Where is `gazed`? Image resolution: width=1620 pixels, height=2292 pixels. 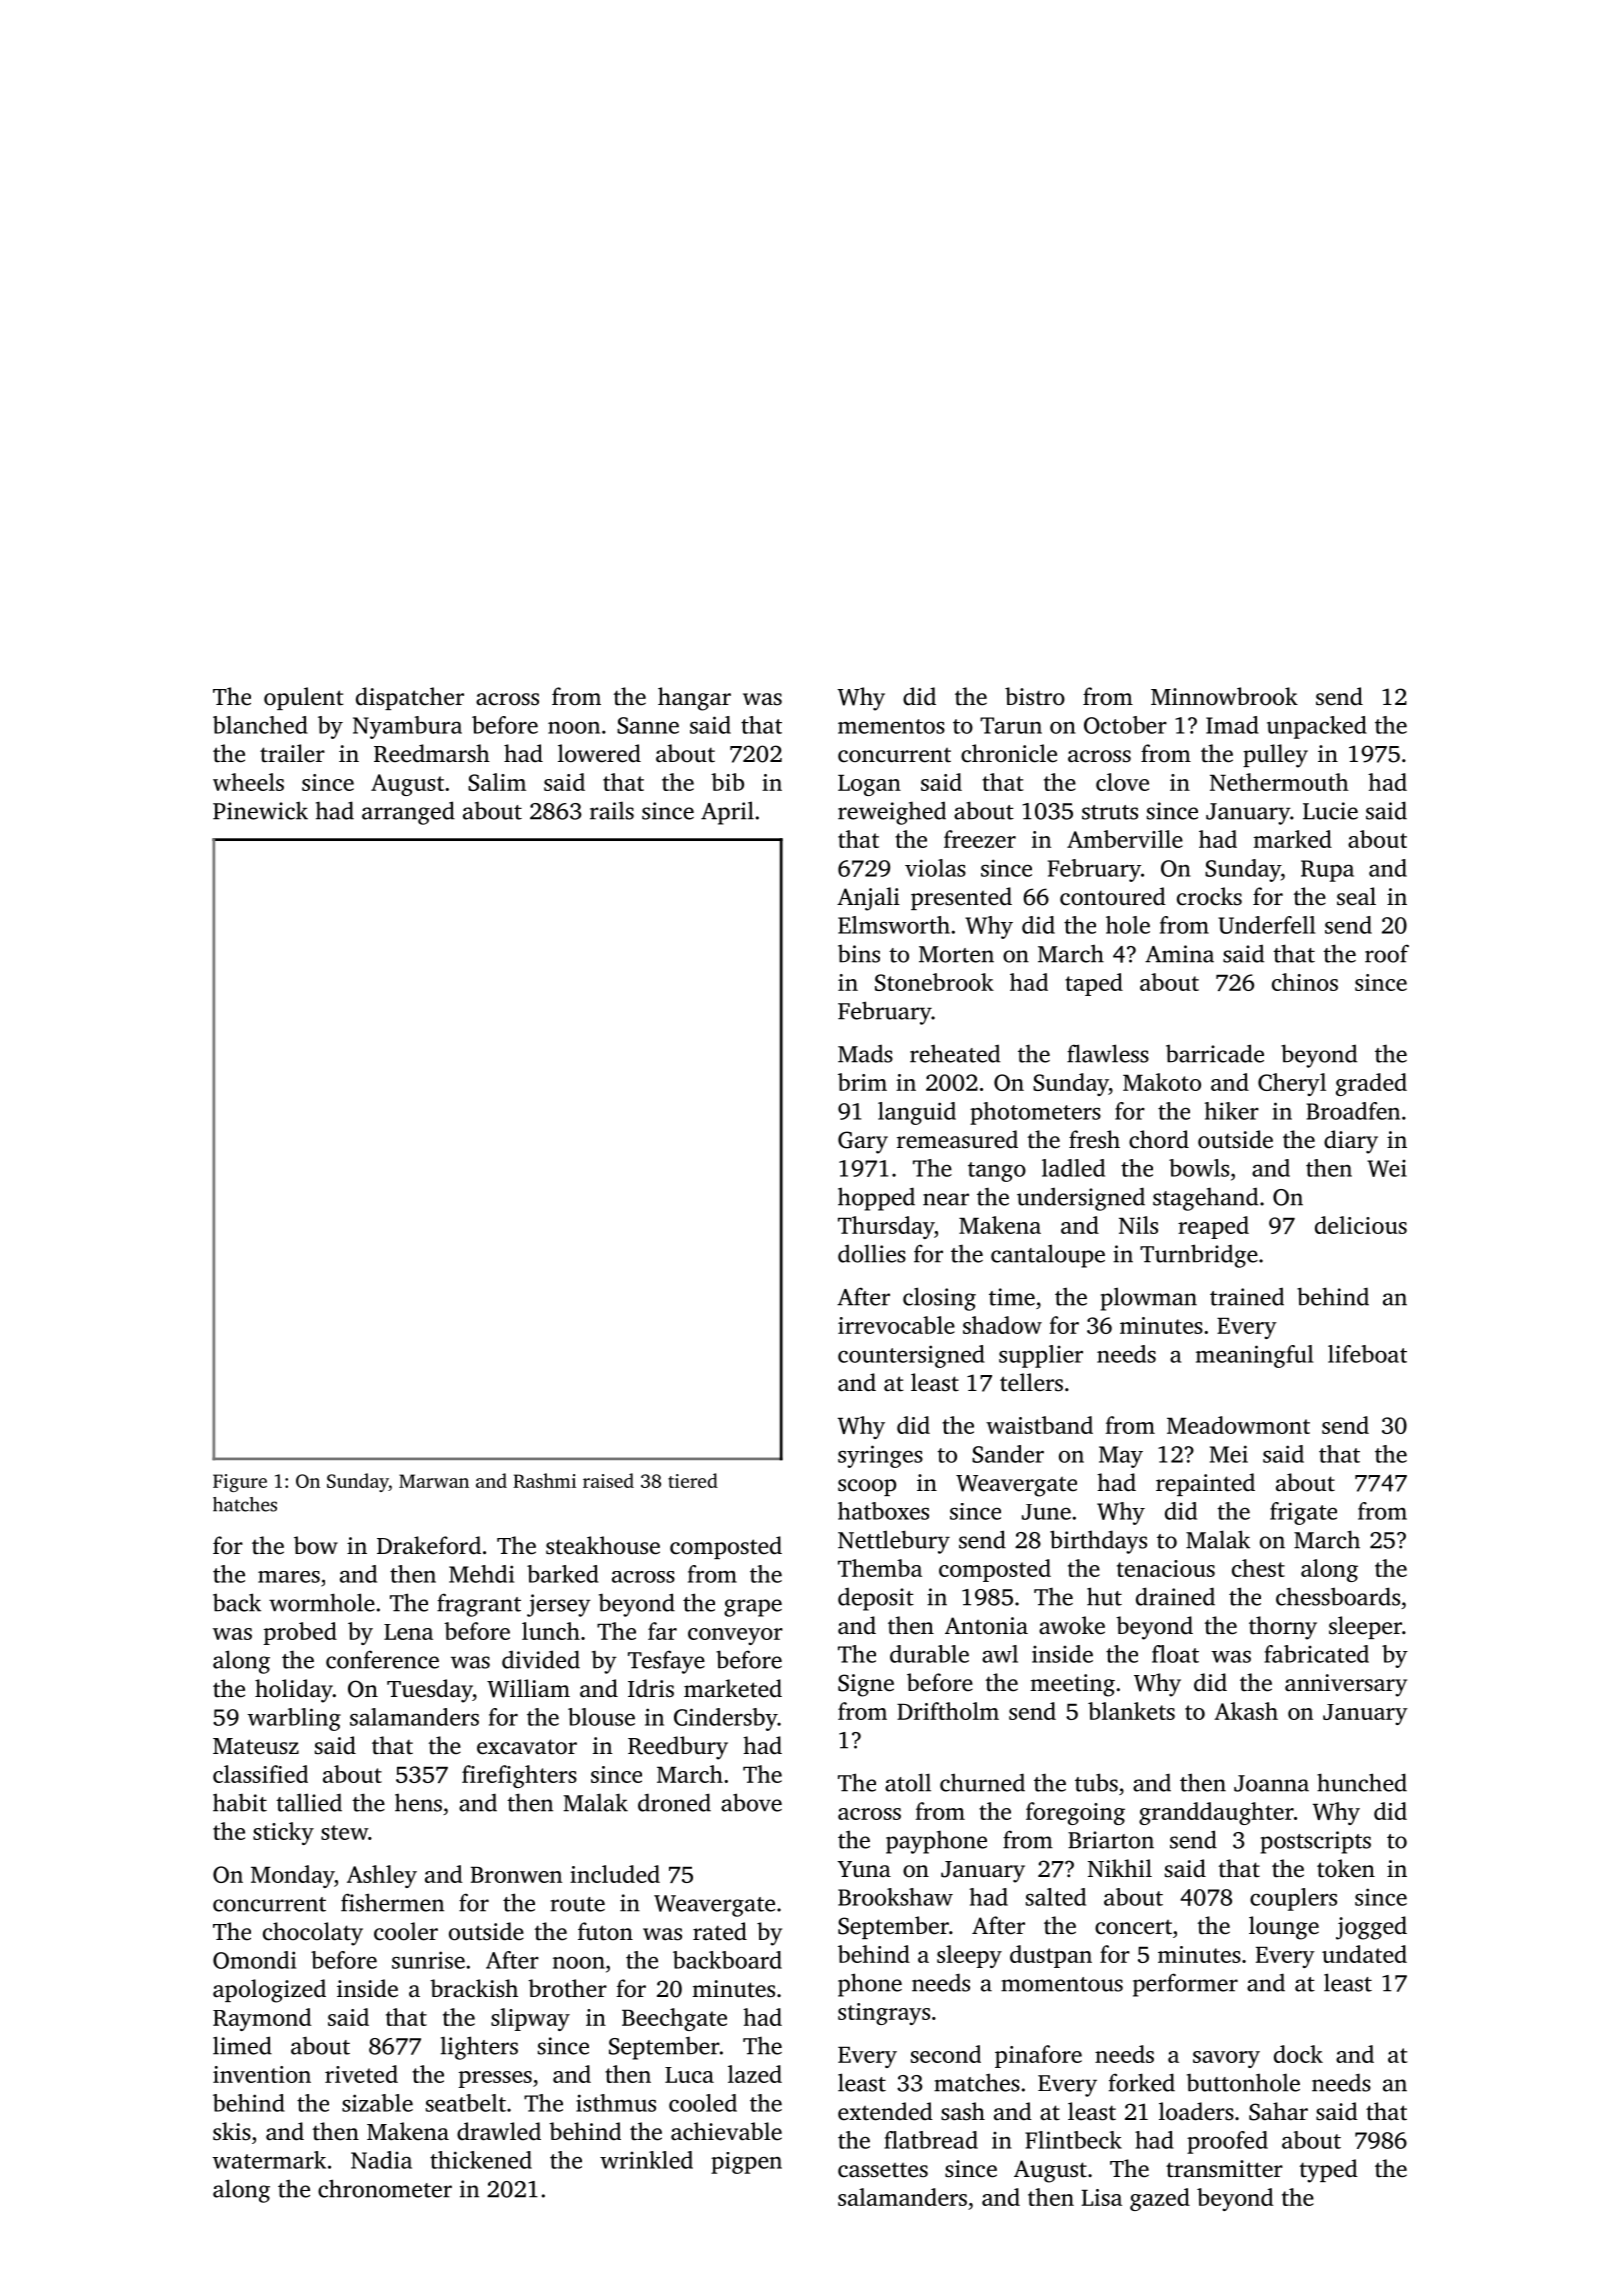 gazed is located at coordinates (1160, 2199).
